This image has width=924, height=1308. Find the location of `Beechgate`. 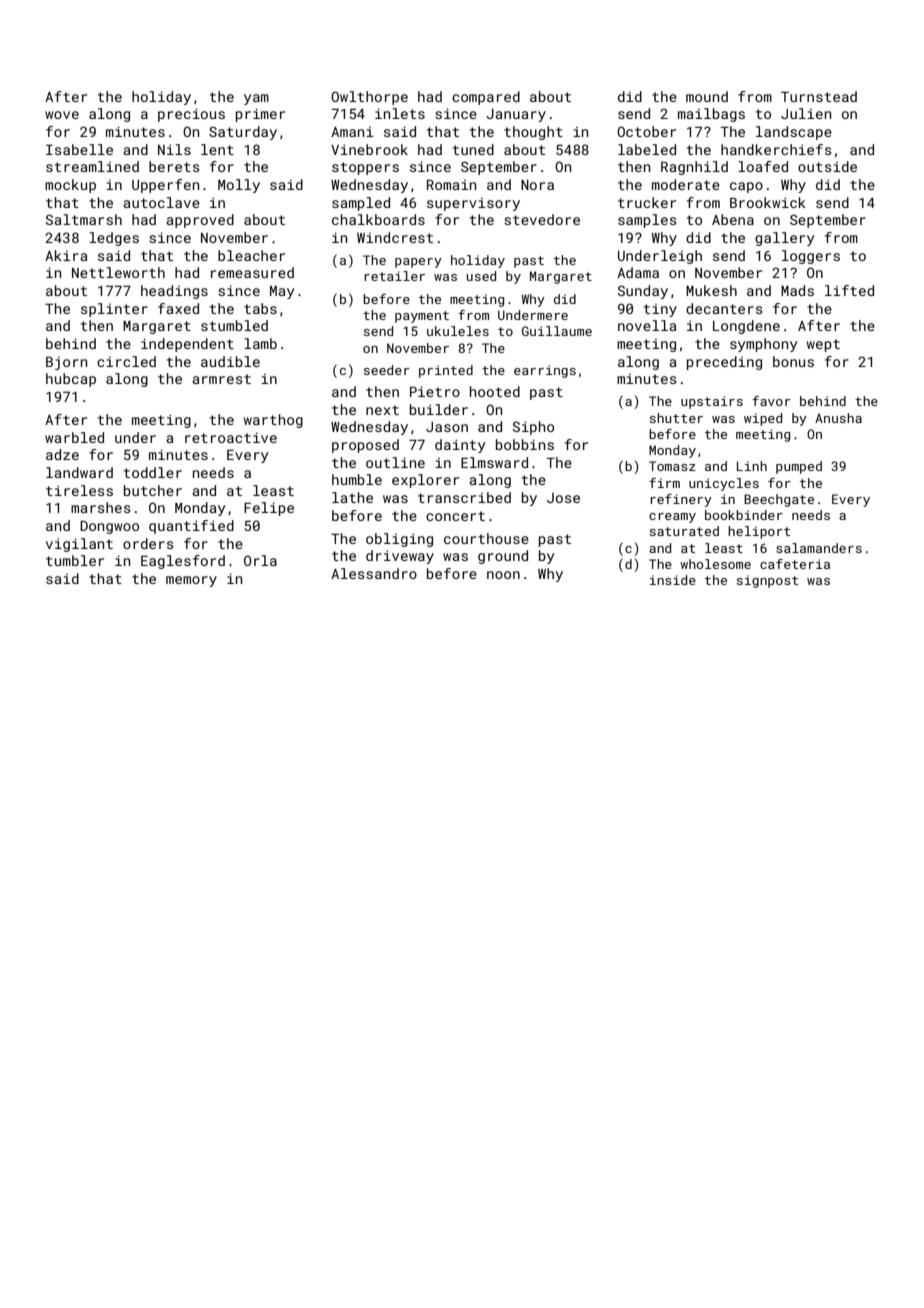

Beechgate is located at coordinates (779, 500).
